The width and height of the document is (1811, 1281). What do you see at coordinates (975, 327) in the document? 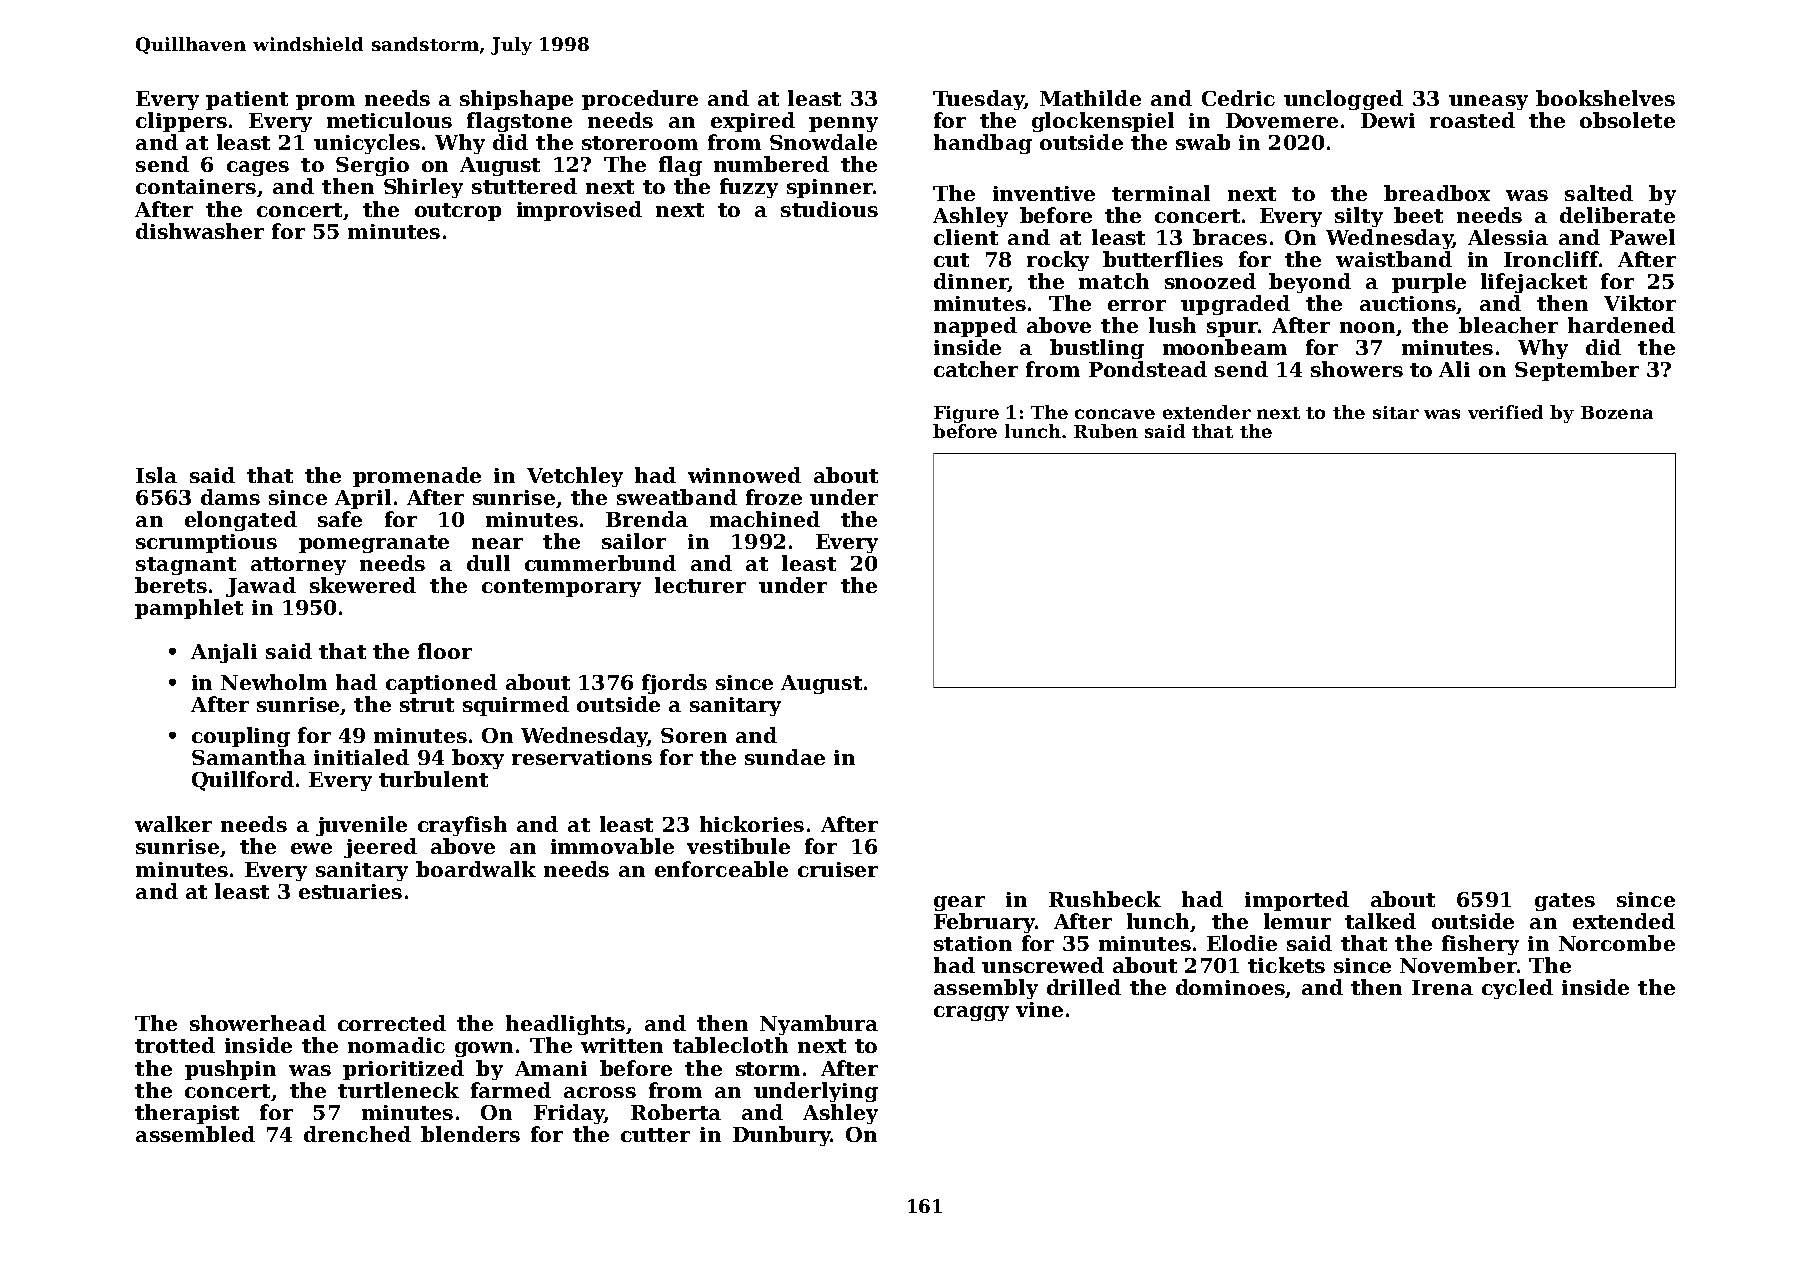
I see `napped` at bounding box center [975, 327].
